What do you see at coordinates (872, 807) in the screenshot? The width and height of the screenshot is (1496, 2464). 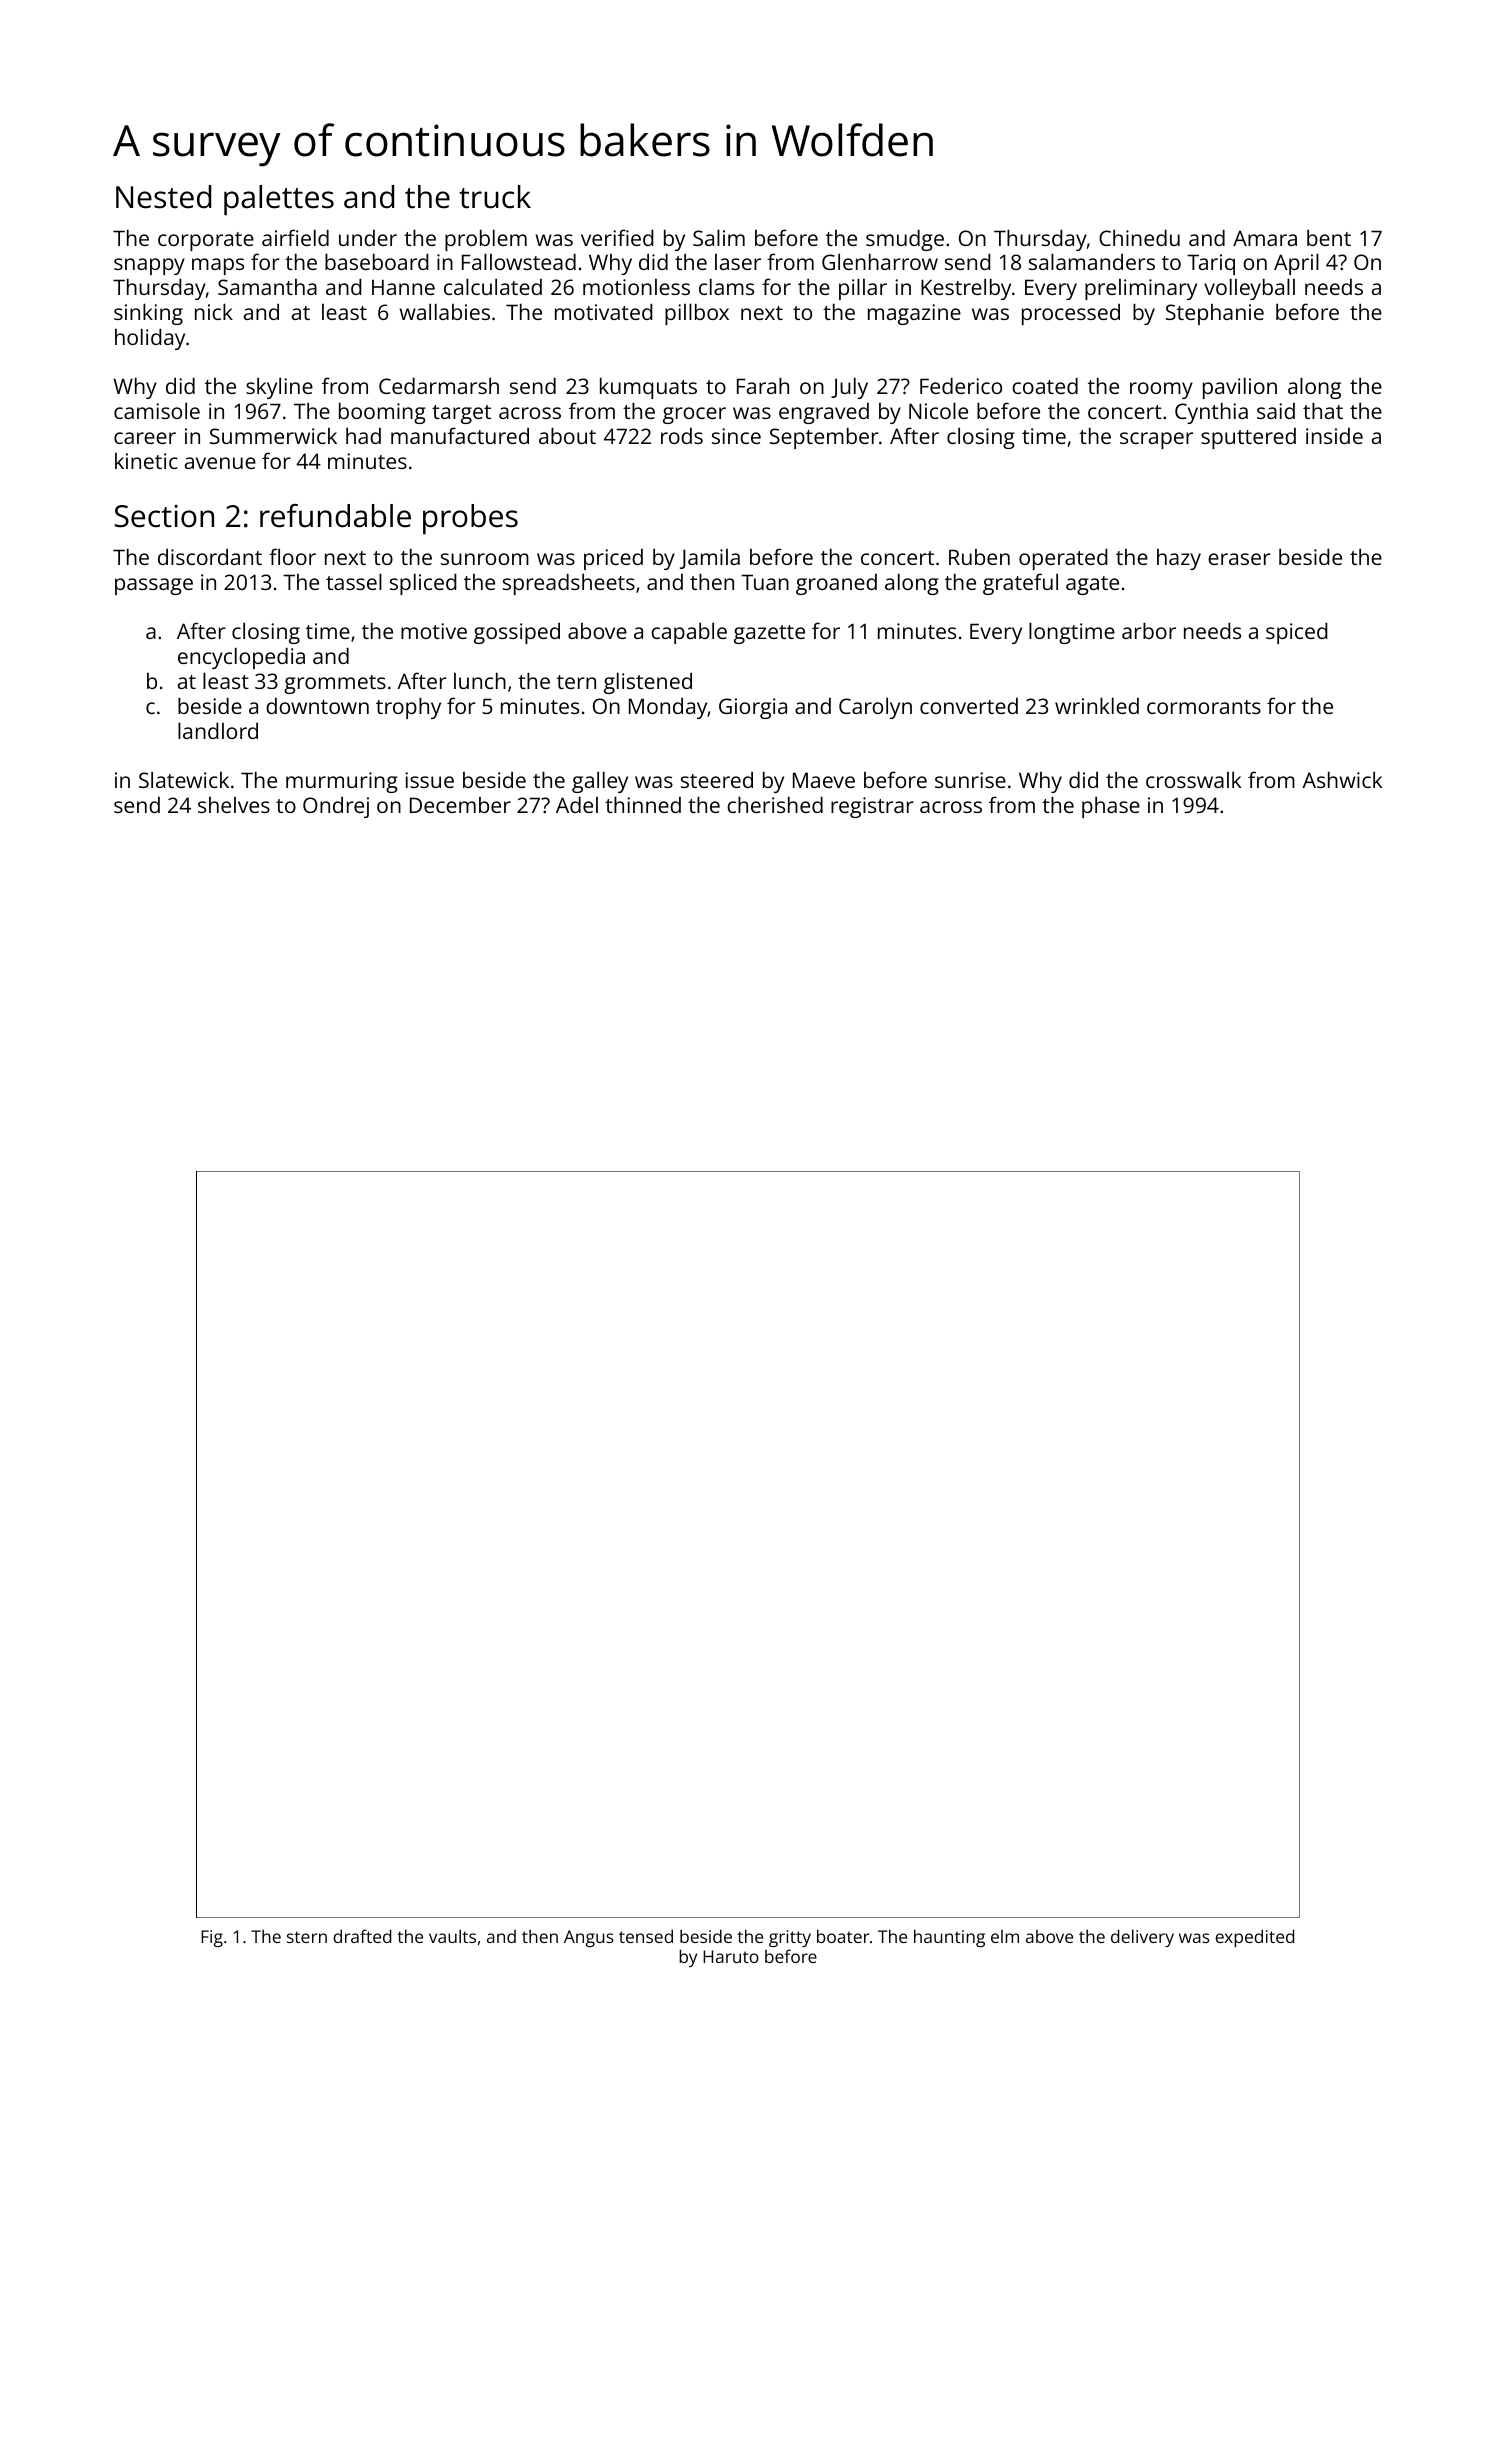 I see `registrar` at bounding box center [872, 807].
